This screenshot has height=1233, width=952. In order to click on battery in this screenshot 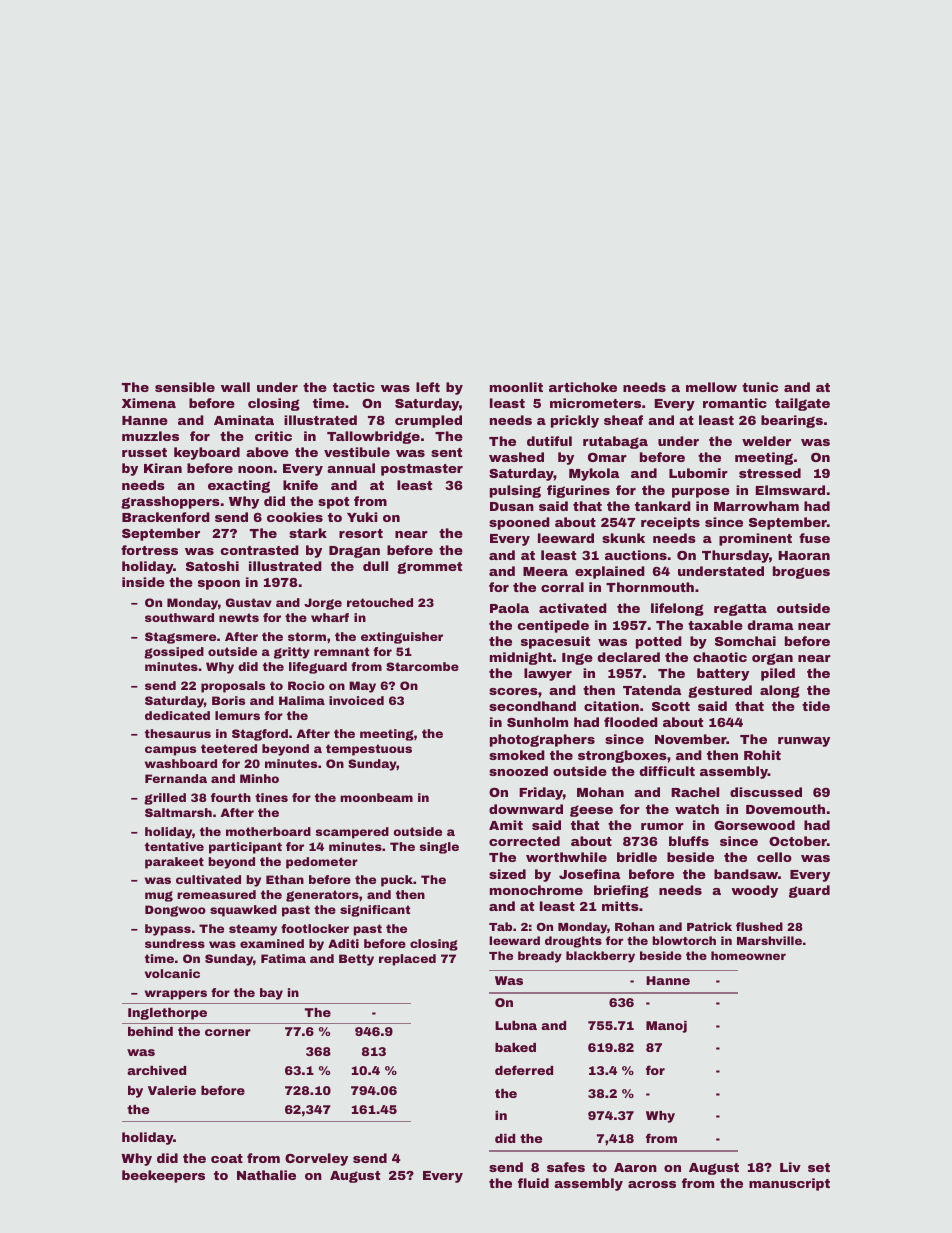, I will do `click(723, 674)`.
